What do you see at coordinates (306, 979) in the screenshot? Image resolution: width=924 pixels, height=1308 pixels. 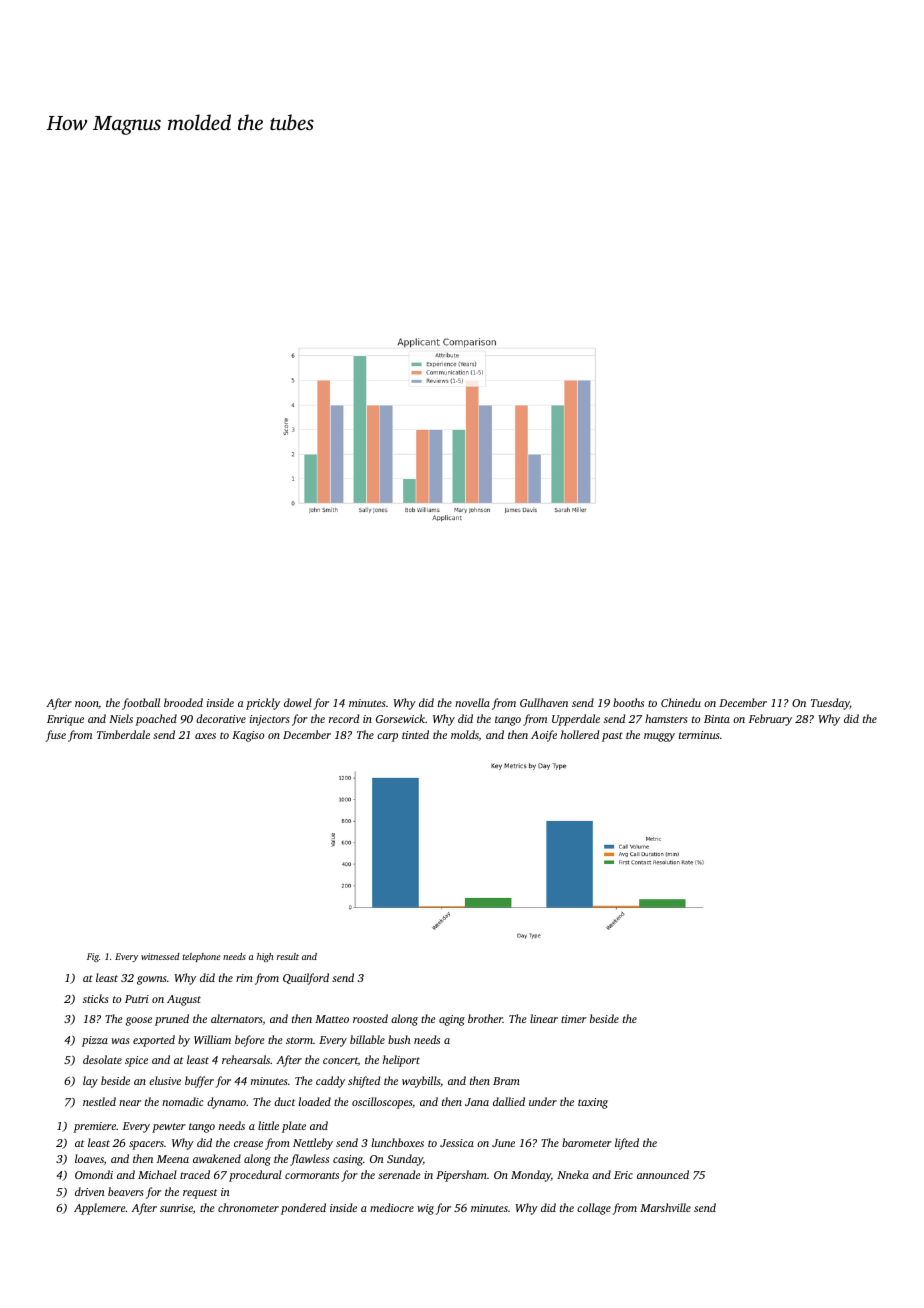 I see `Quailford` at bounding box center [306, 979].
